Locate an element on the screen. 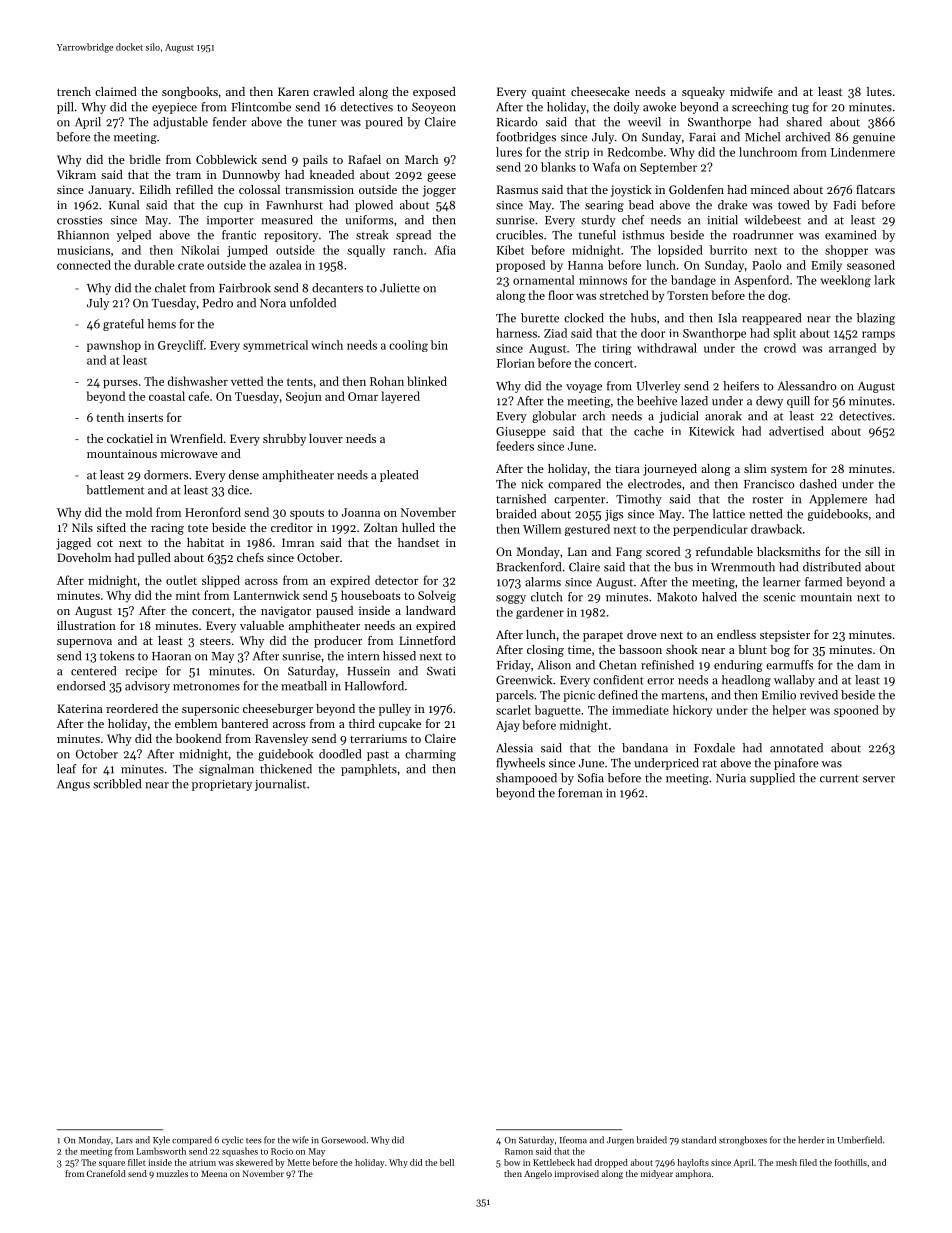  Hallowford is located at coordinates (374, 686).
